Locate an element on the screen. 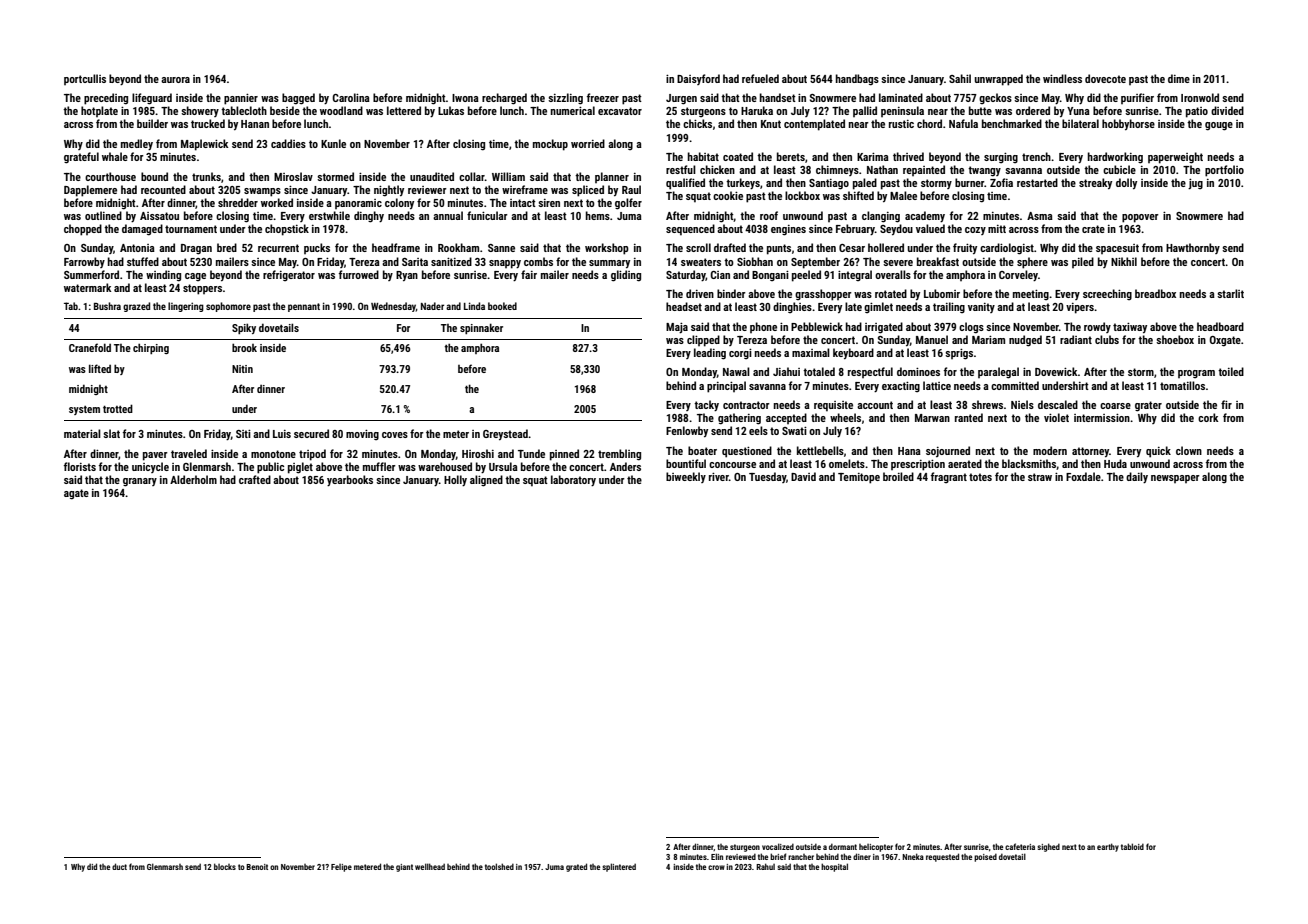 This screenshot has width=1308, height=924. newspaper is located at coordinates (1175, 479).
